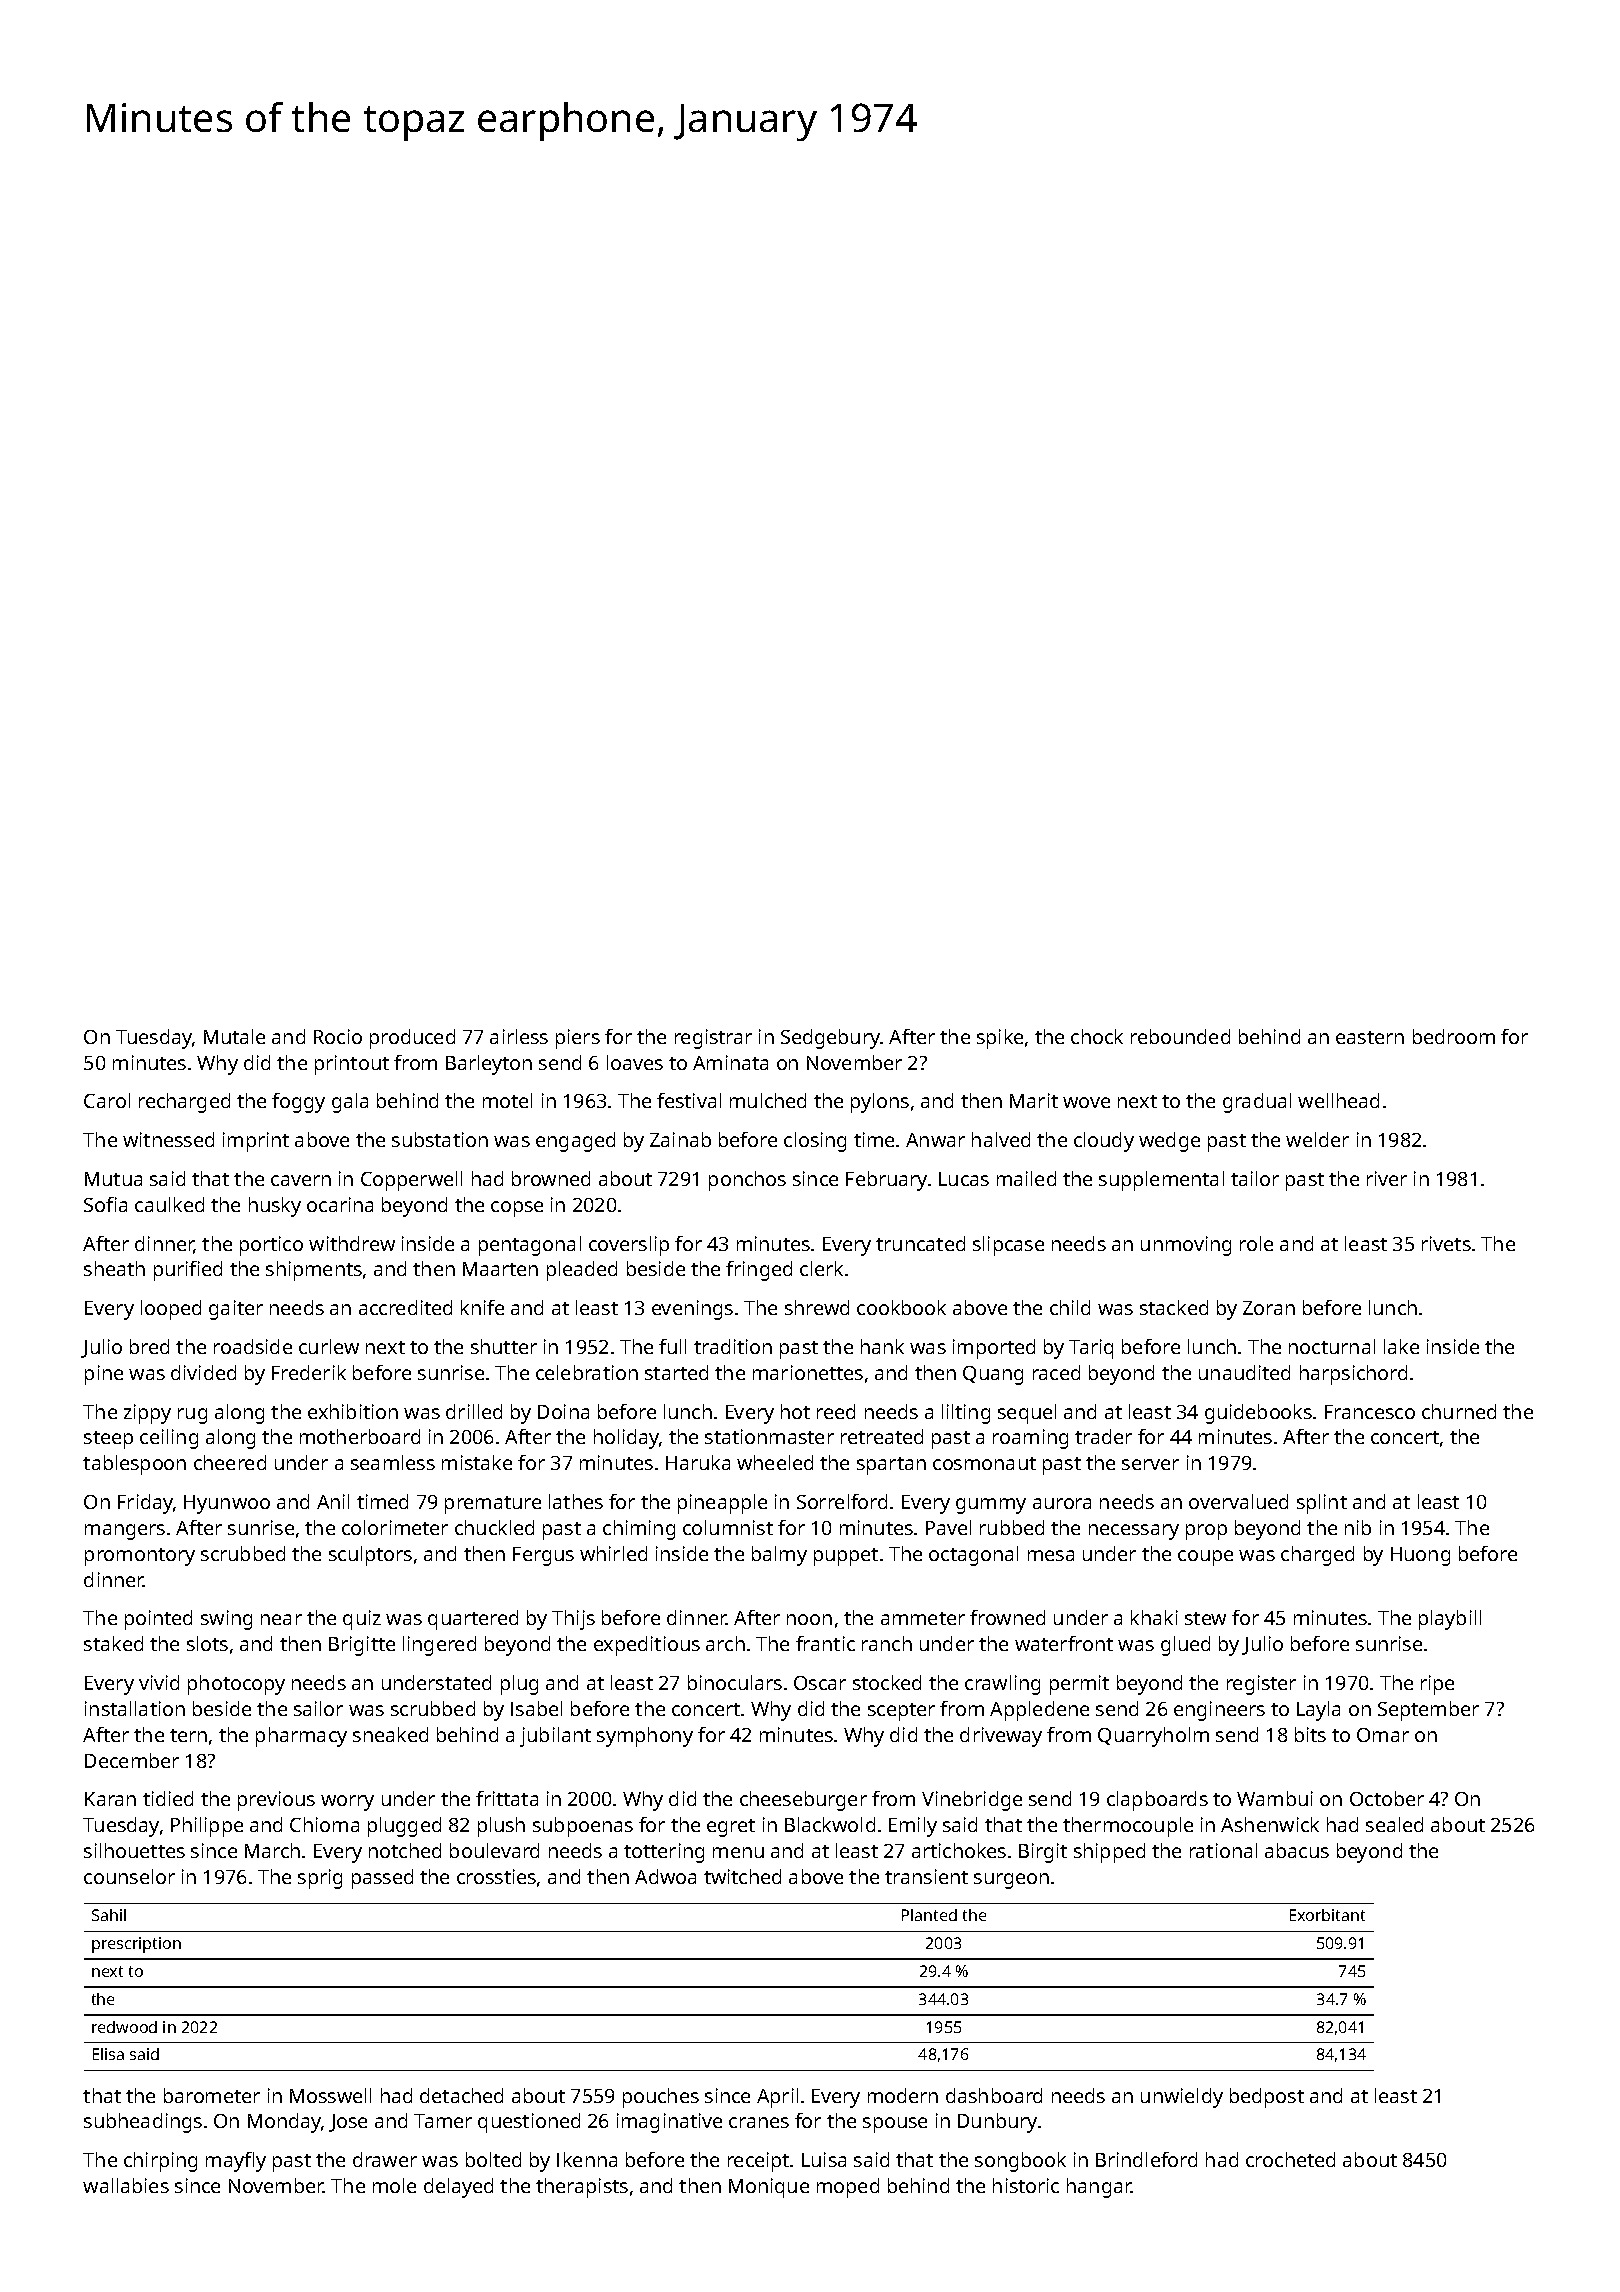 Image resolution: width=1620 pixels, height=2292 pixels. What do you see at coordinates (135, 1708) in the screenshot?
I see `installation` at bounding box center [135, 1708].
